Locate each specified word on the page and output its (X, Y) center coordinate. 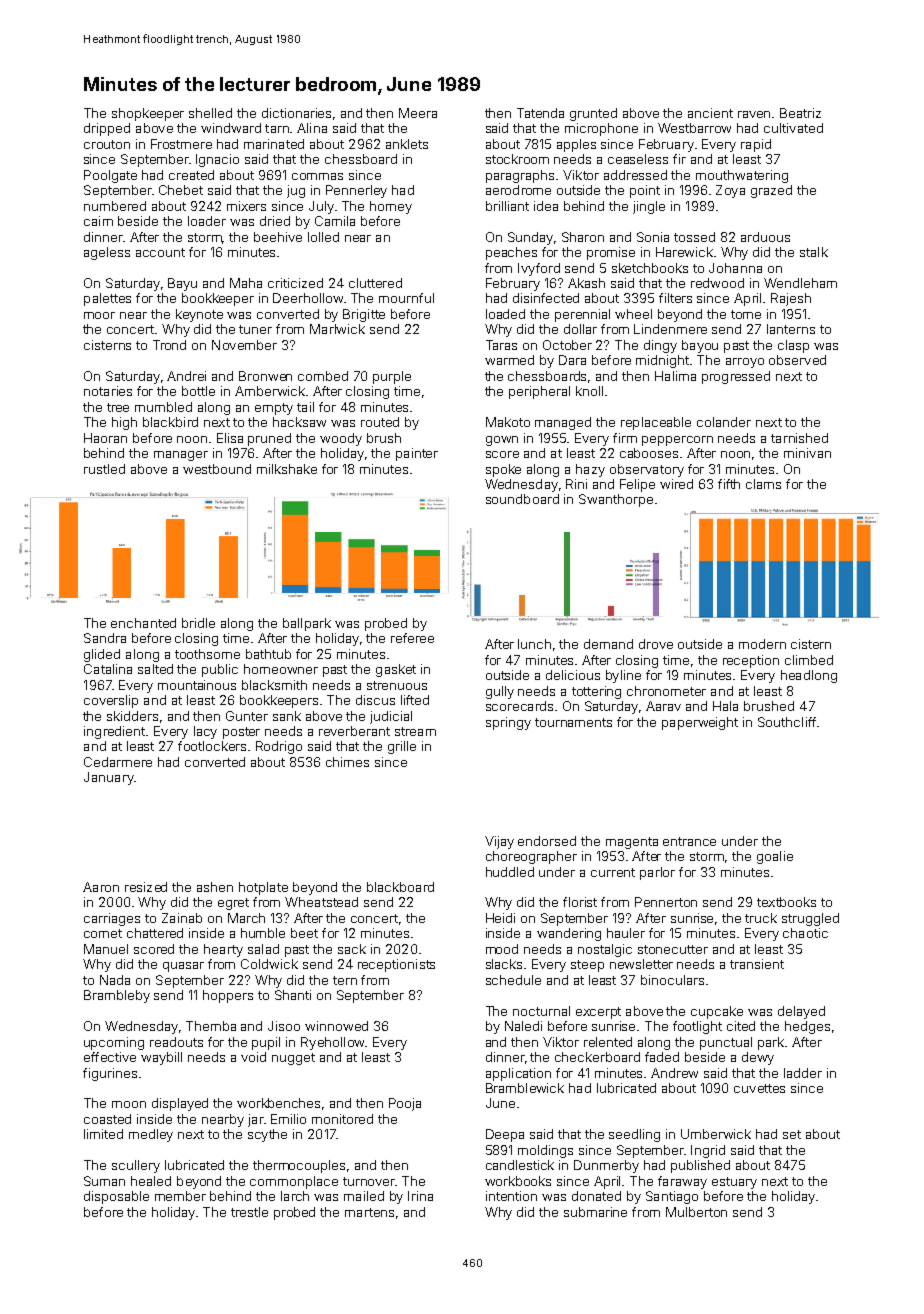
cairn (98, 221)
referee (412, 638)
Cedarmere (118, 762)
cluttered (375, 283)
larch (295, 1196)
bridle (198, 623)
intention (511, 1196)
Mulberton (696, 1212)
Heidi (500, 918)
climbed (809, 660)
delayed (801, 1012)
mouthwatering (742, 176)
